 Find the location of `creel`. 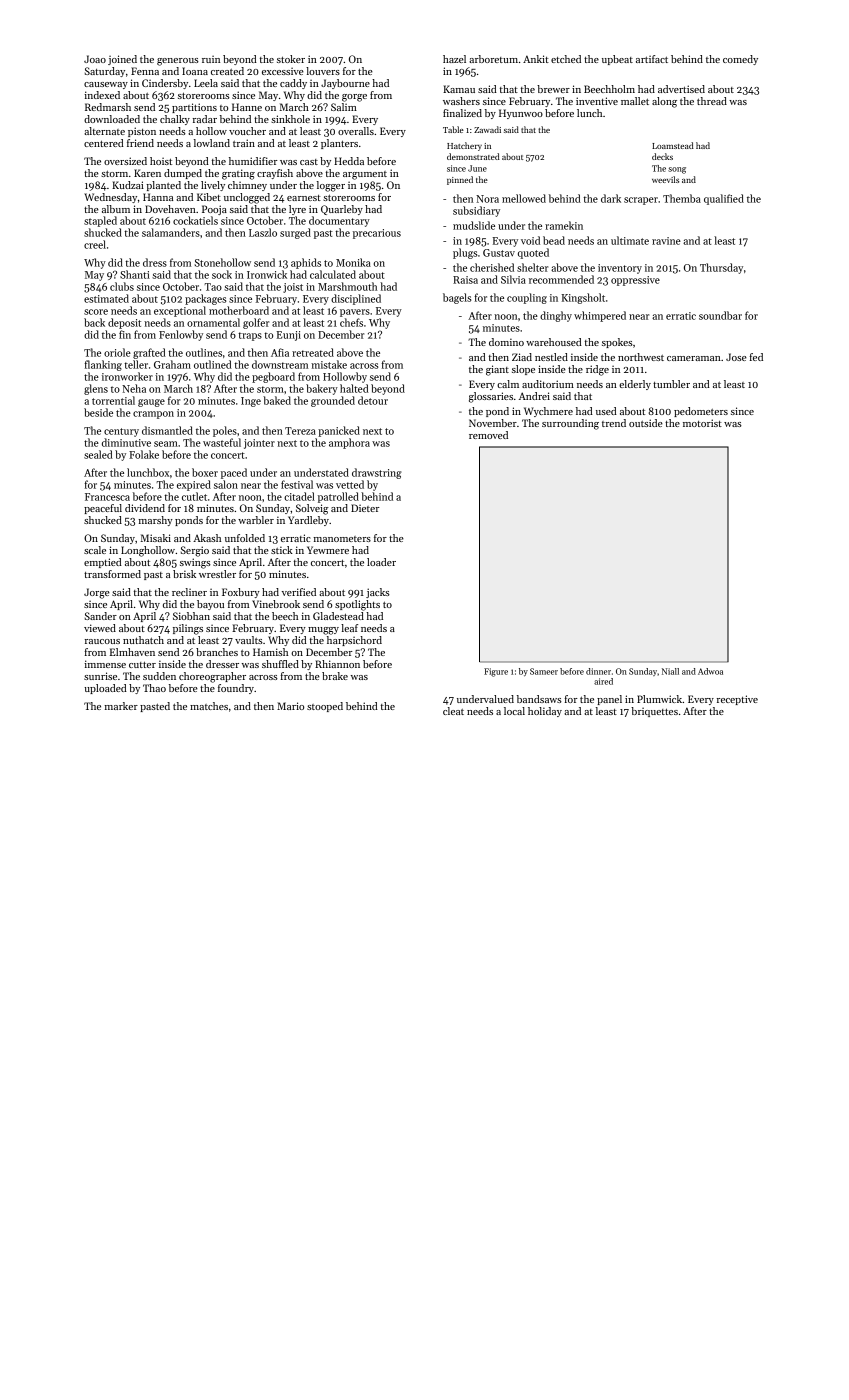

creel is located at coordinates (95, 244).
